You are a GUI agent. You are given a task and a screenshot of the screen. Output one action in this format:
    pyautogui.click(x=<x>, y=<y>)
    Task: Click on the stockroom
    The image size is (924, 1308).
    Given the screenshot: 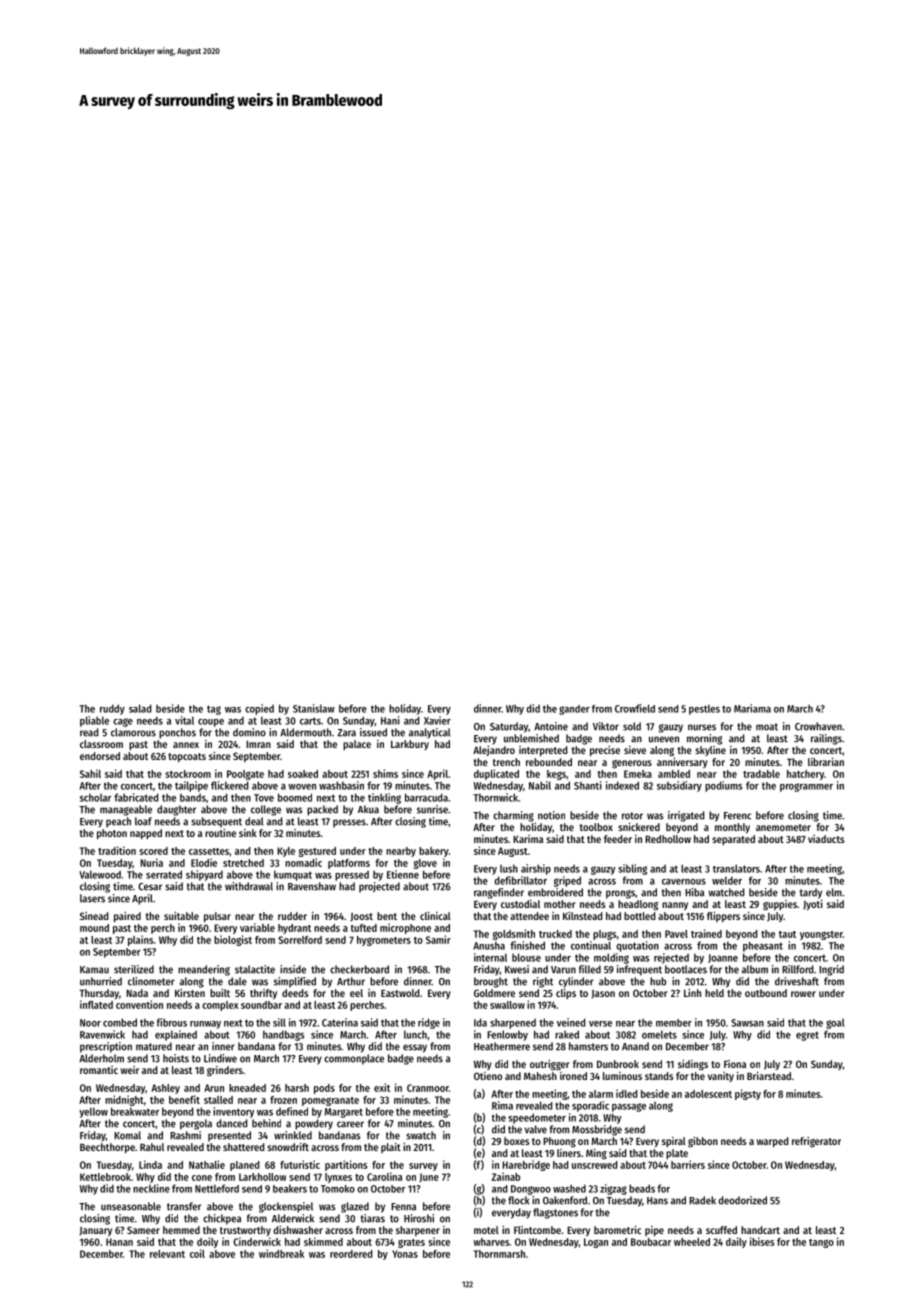 What is the action you would take?
    pyautogui.click(x=188, y=774)
